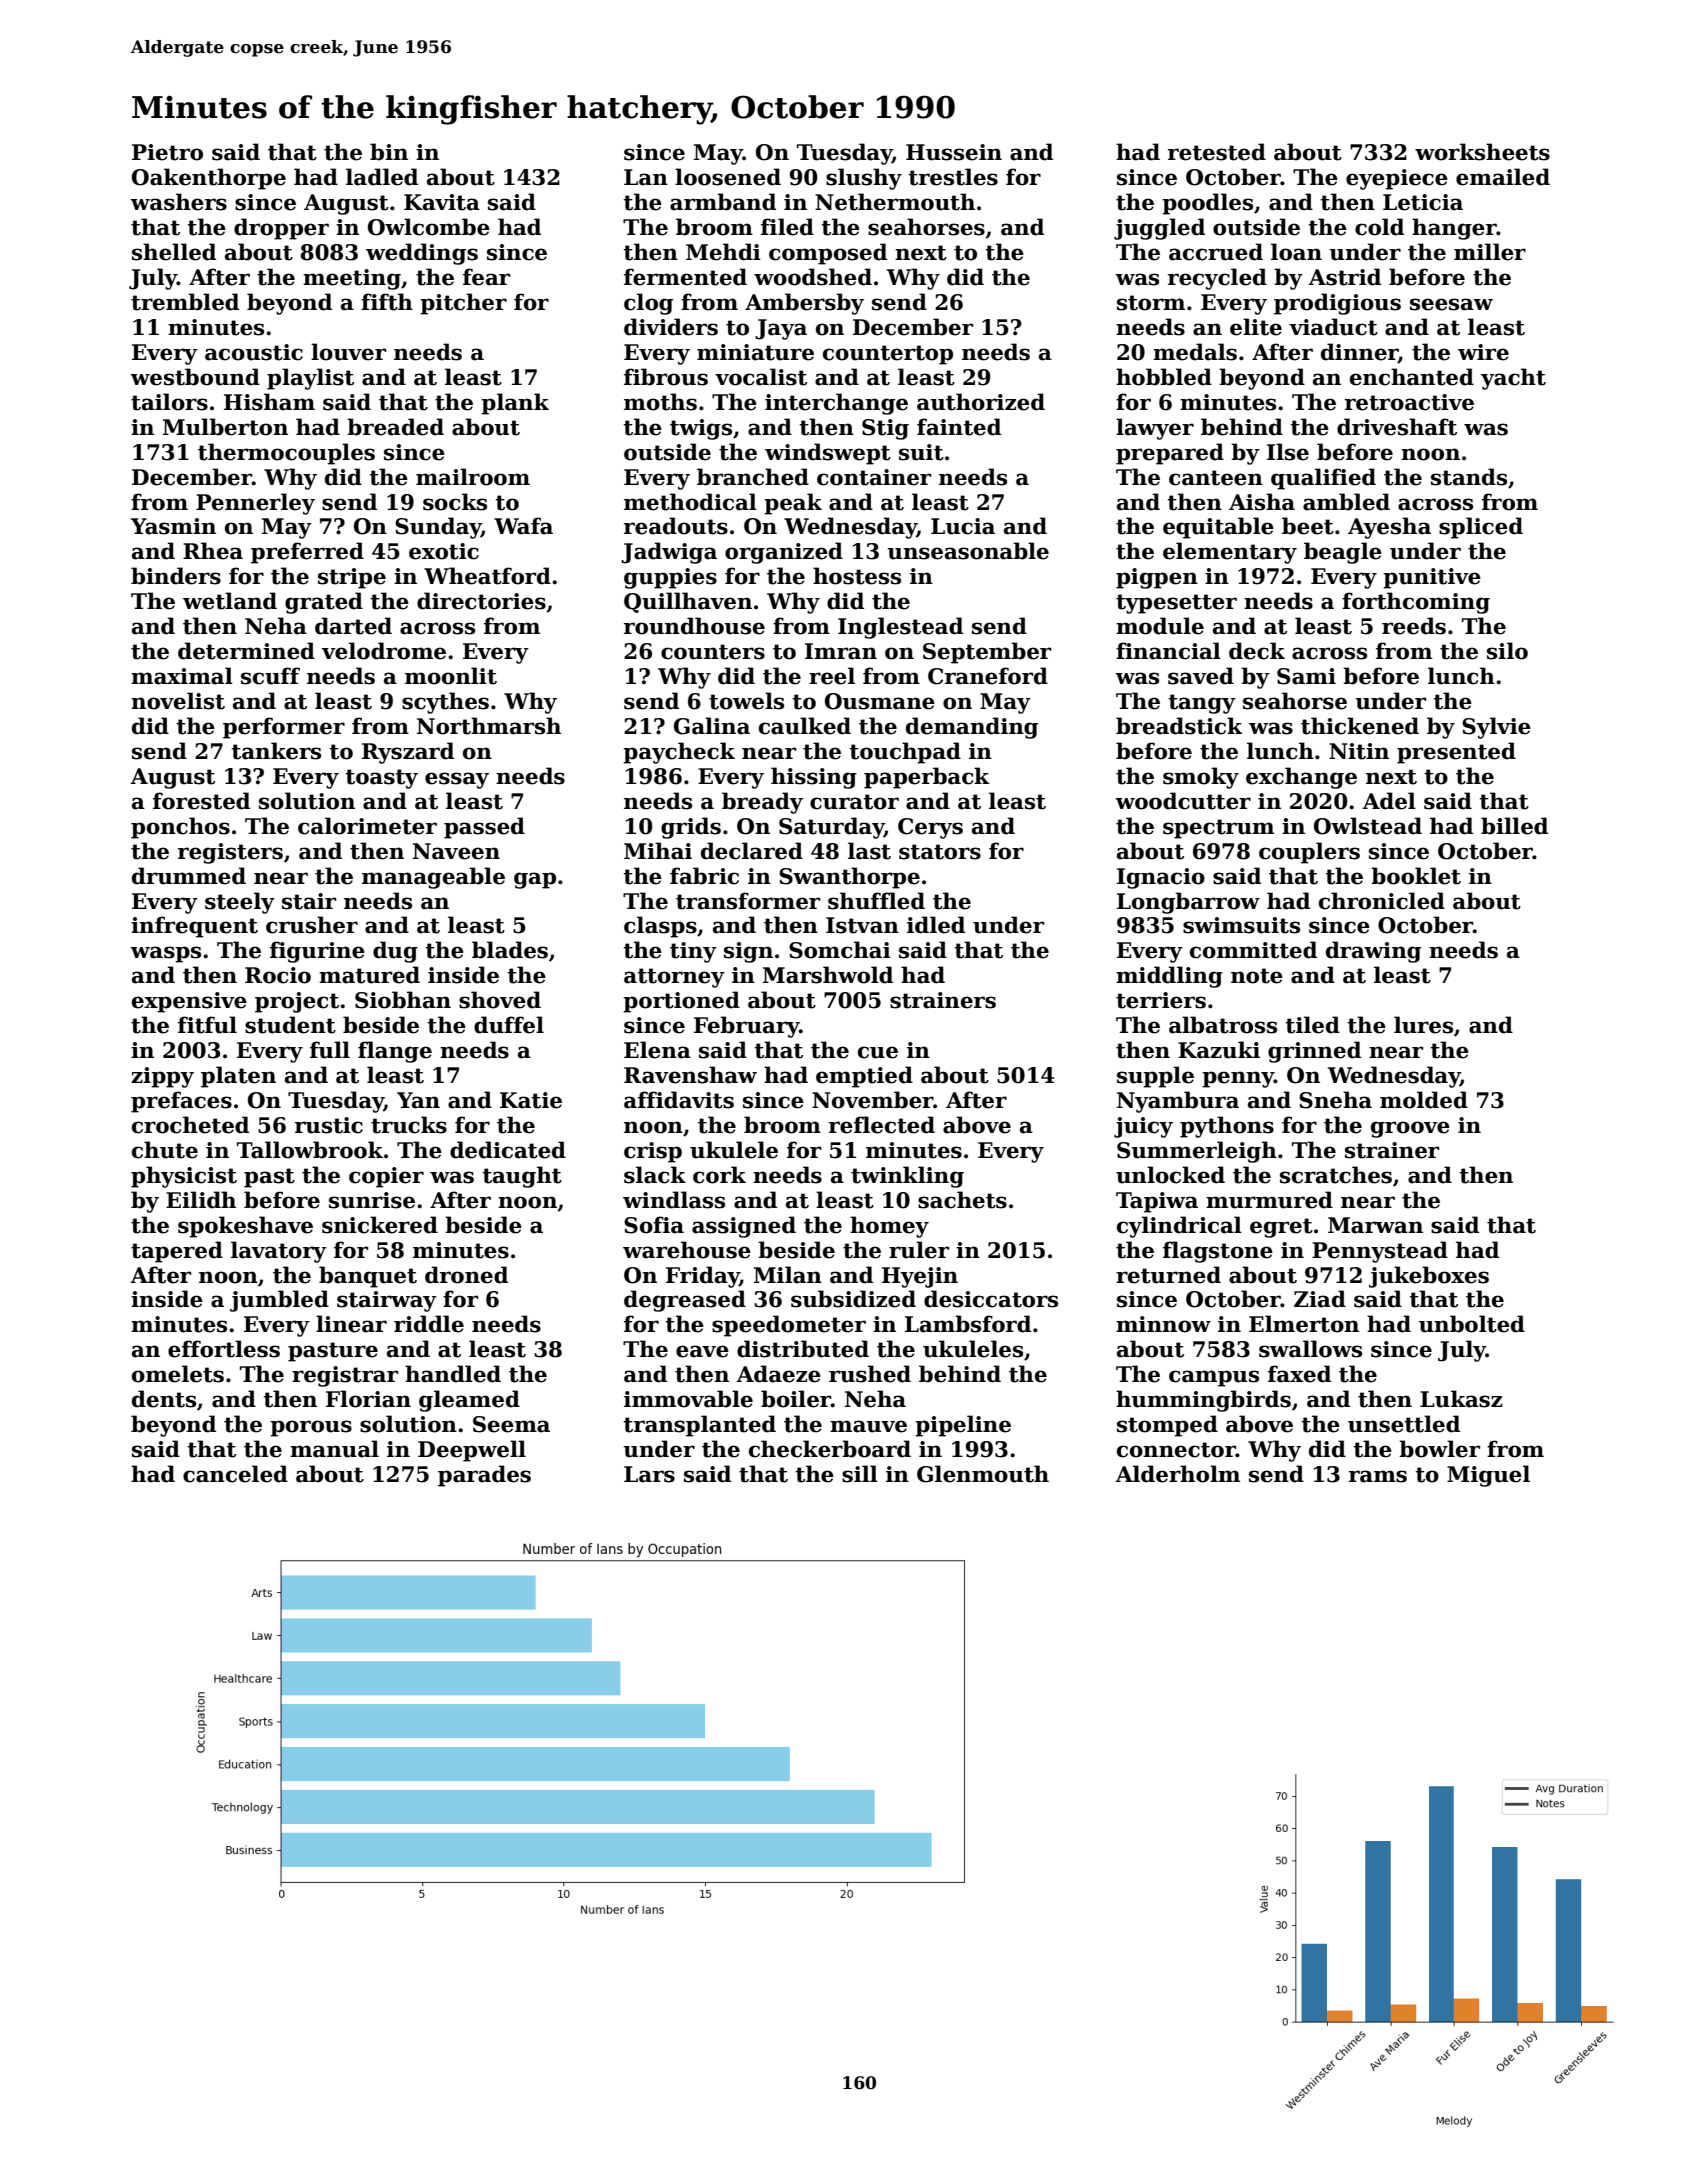 The width and height of the screenshot is (1683, 2178). What do you see at coordinates (1424, 1100) in the screenshot?
I see `molded` at bounding box center [1424, 1100].
